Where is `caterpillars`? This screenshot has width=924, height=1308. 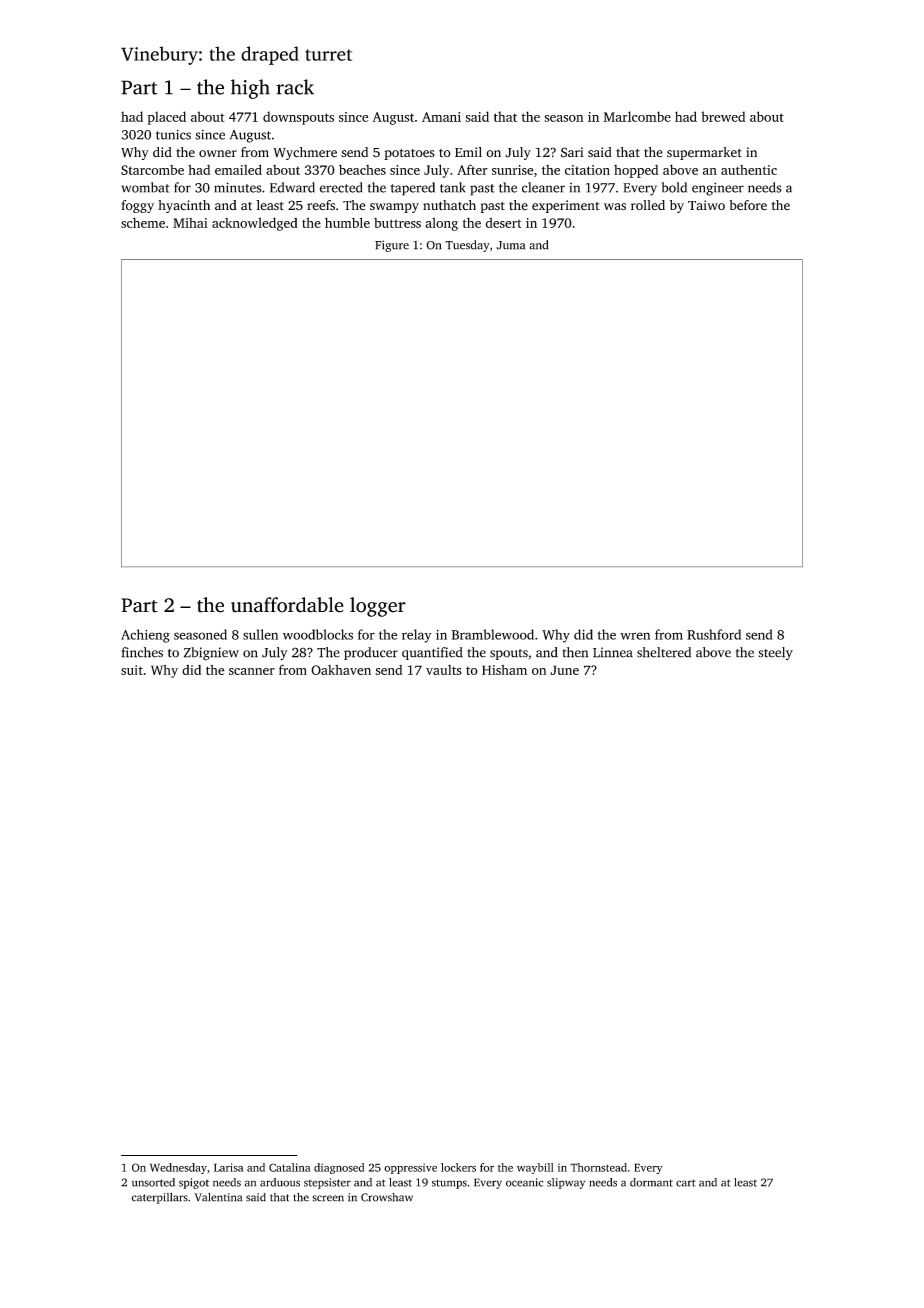
caterpillars is located at coordinates (159, 1198).
